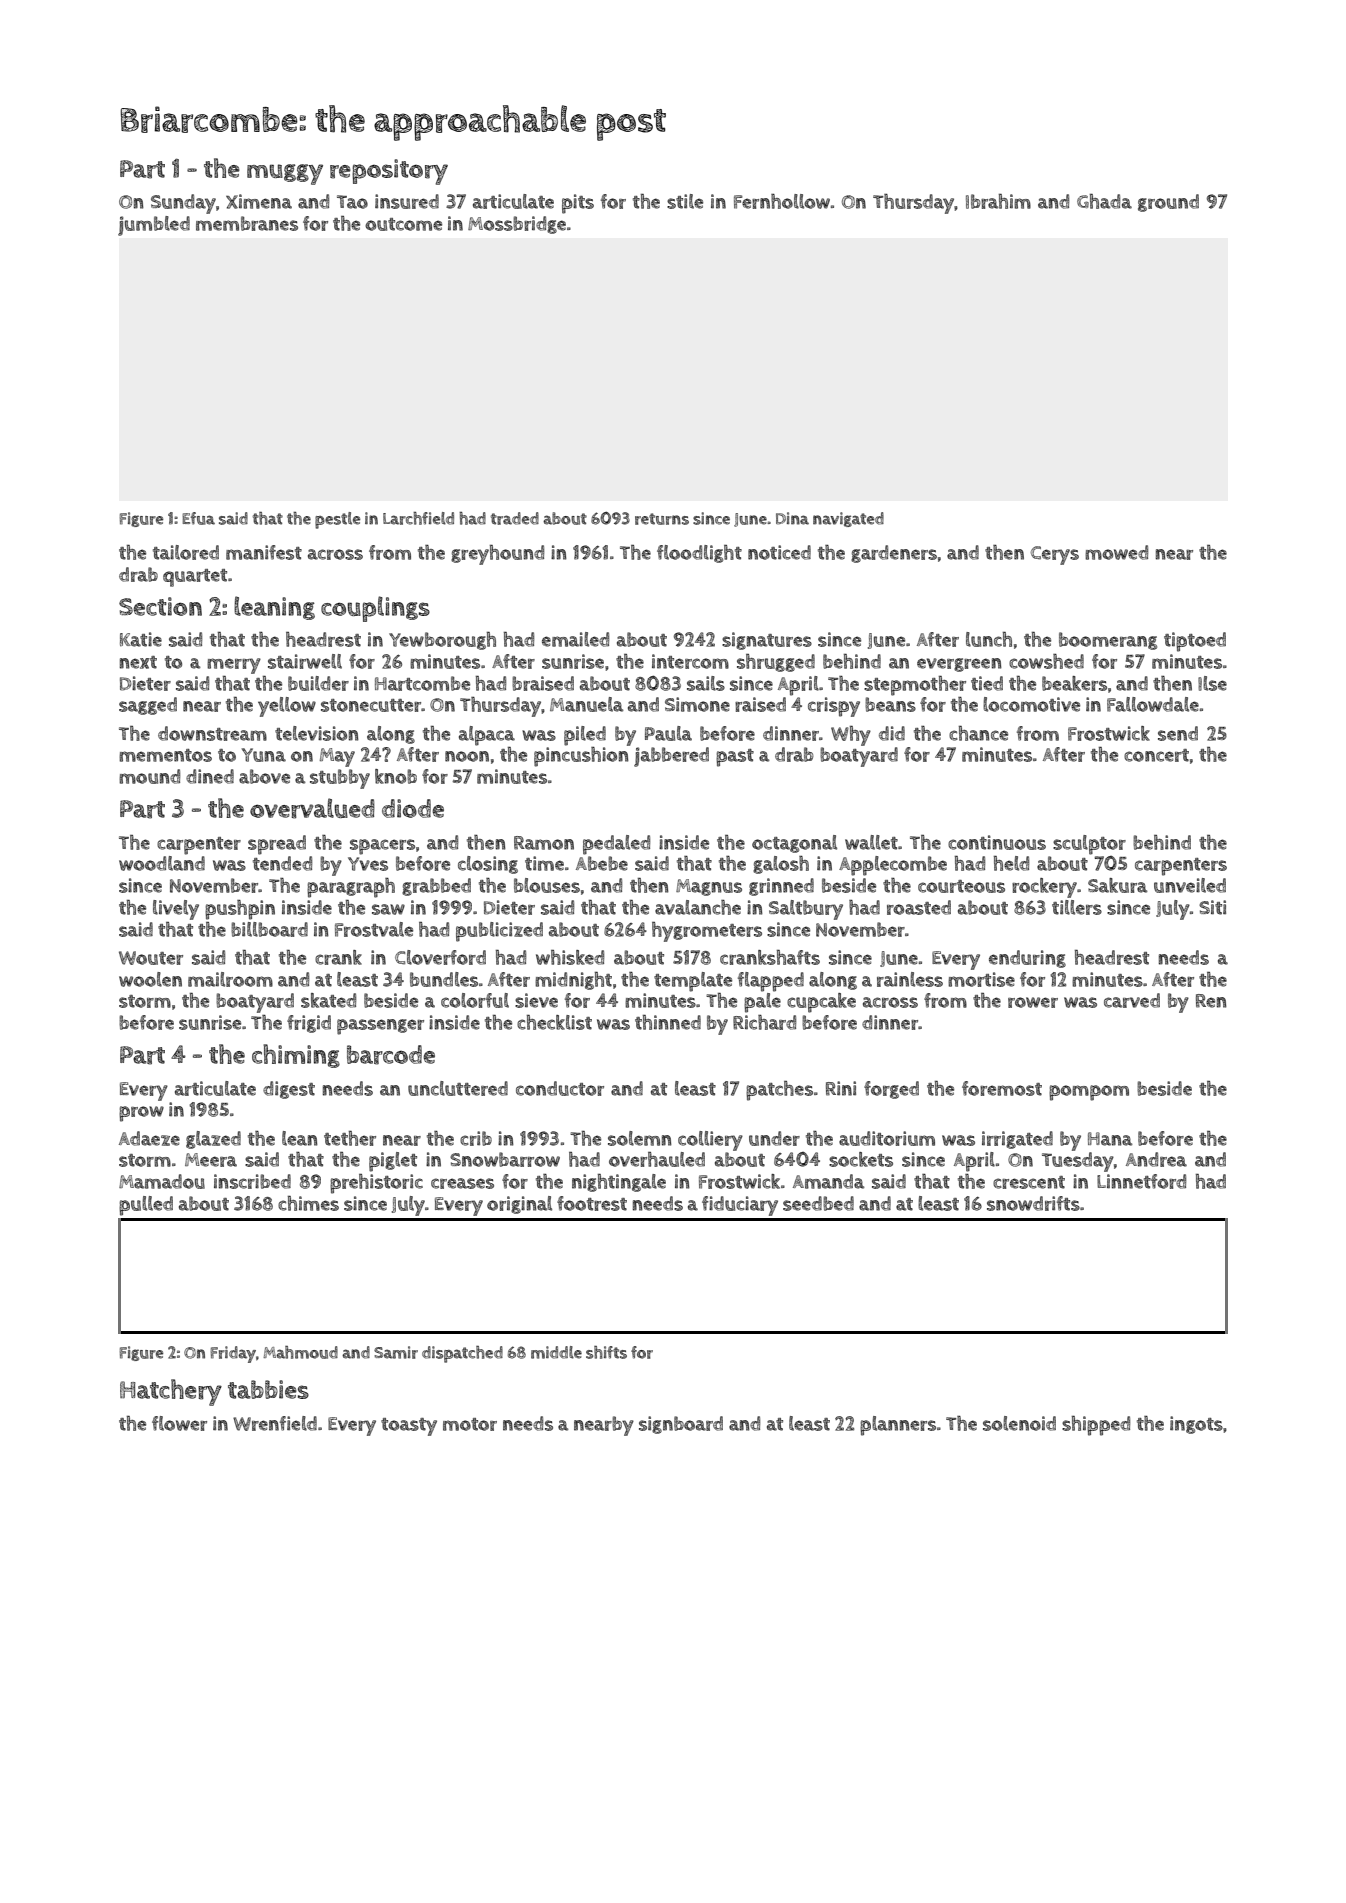 The image size is (1346, 1903). What do you see at coordinates (573, 981) in the screenshot?
I see `midnight` at bounding box center [573, 981].
